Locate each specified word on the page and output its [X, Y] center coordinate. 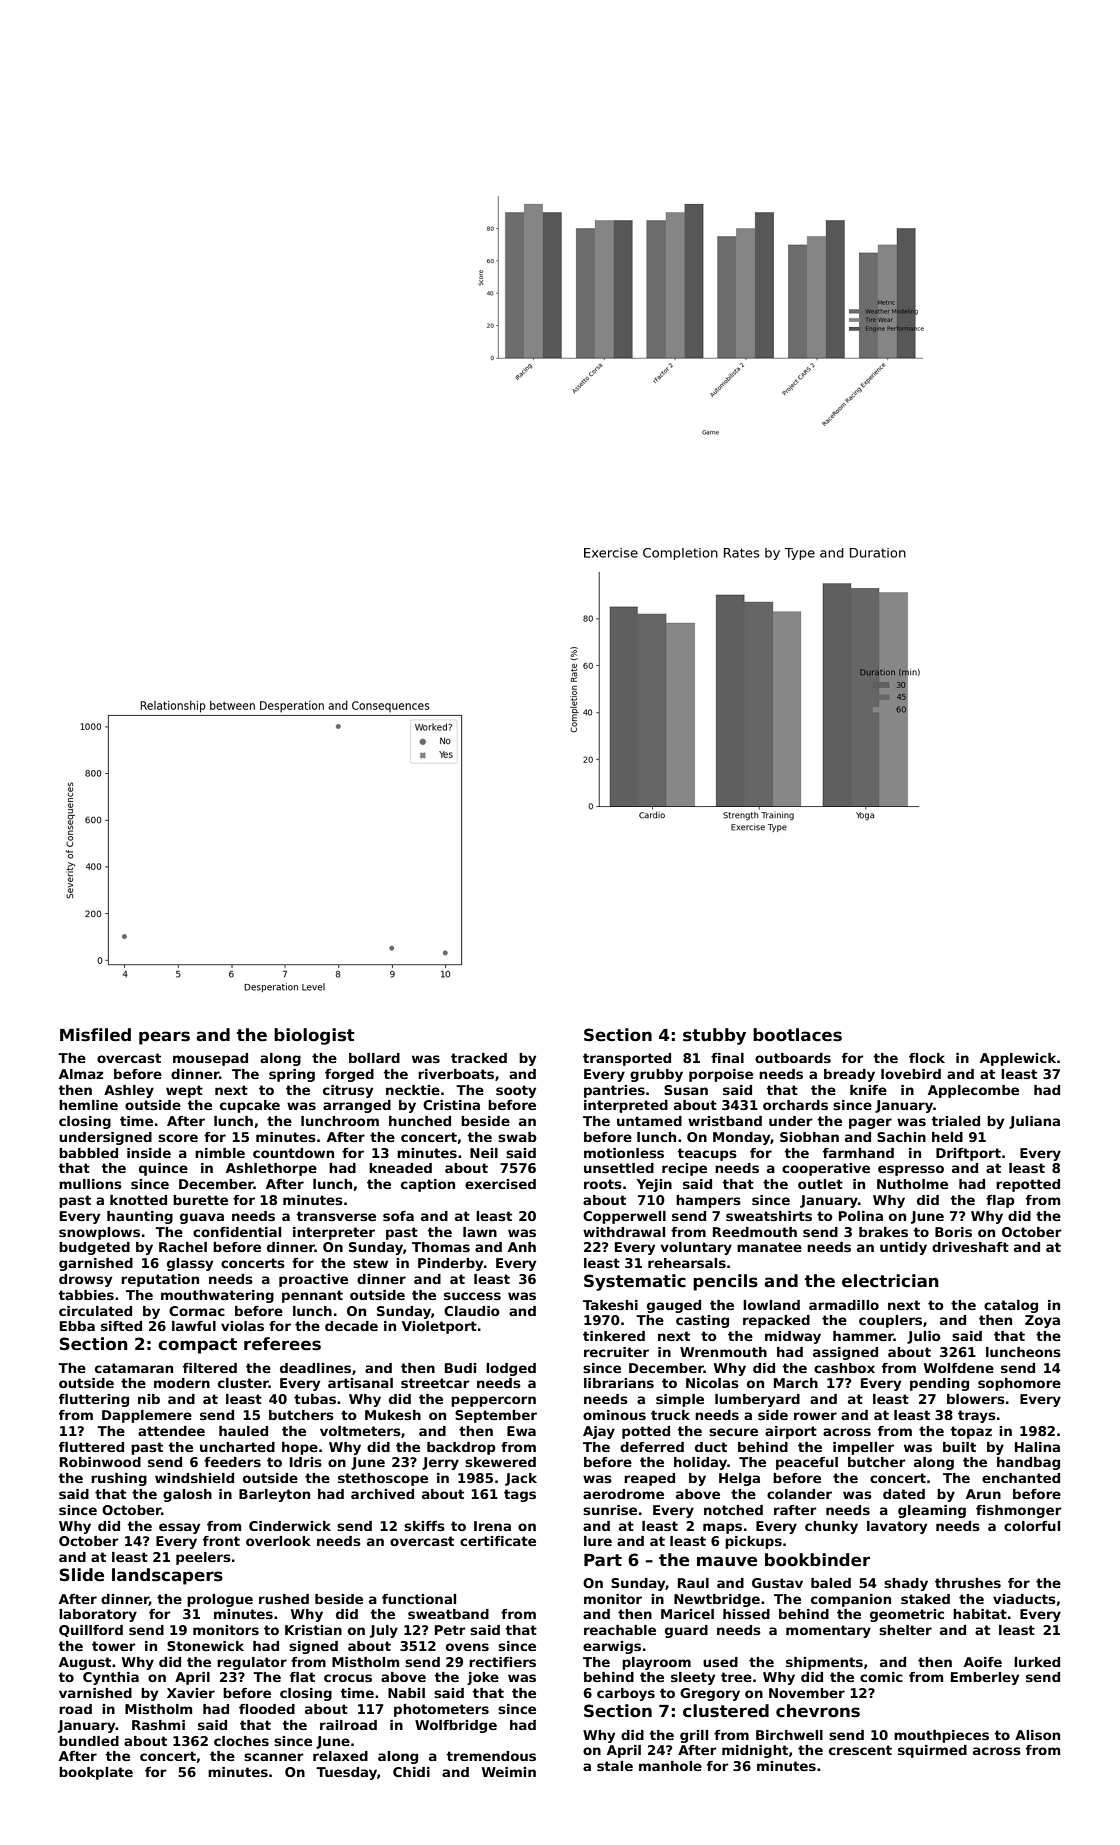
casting [702, 1321]
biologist [314, 1036]
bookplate [96, 1773]
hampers [708, 1201]
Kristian [313, 1630]
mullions [90, 1184]
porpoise [721, 1075]
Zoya [1042, 1321]
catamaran [134, 1368]
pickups [753, 1542]
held [947, 1137]
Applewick [1018, 1059]
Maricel [687, 1614]
